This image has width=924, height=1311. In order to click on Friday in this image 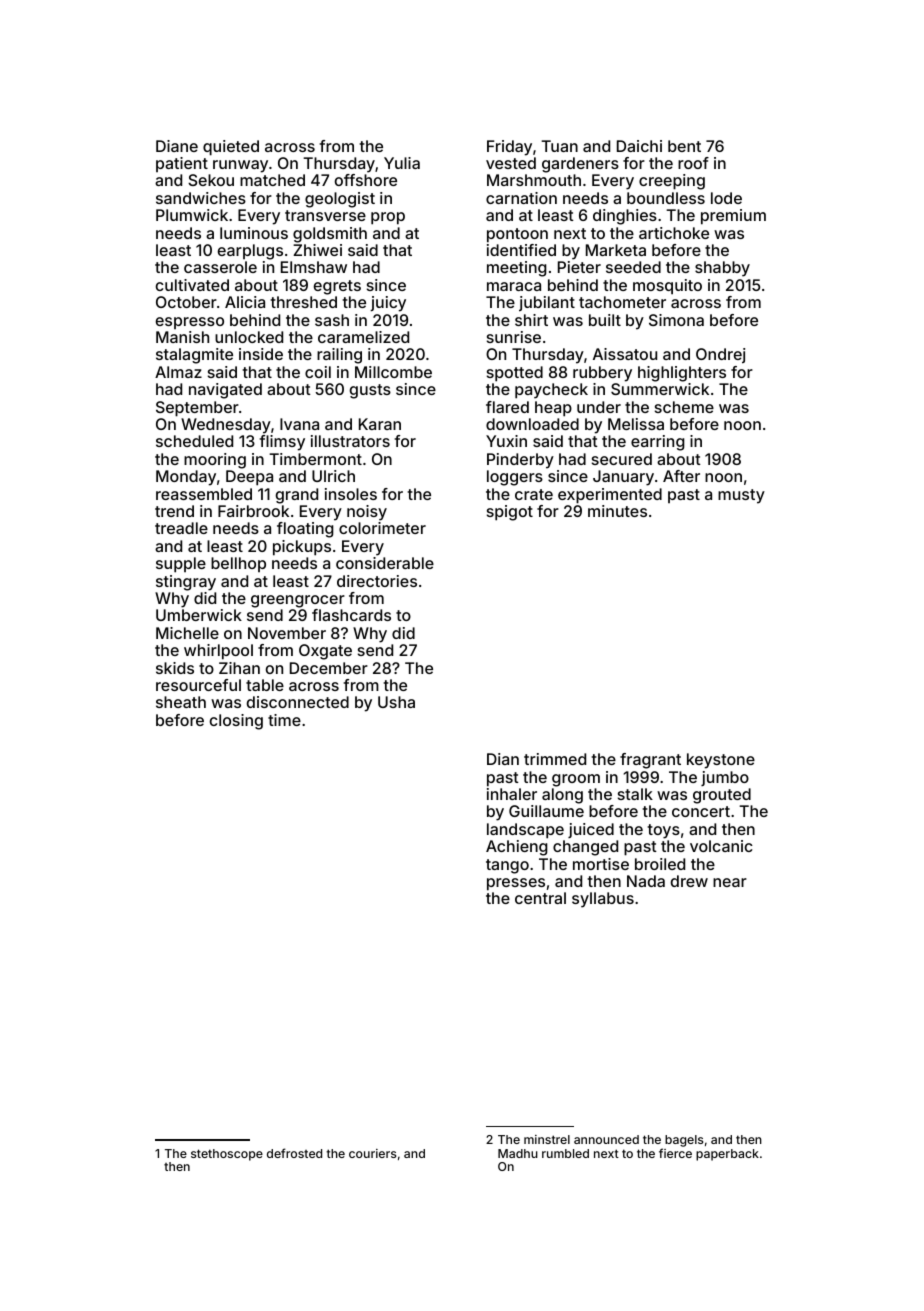, I will do `click(509, 148)`.
